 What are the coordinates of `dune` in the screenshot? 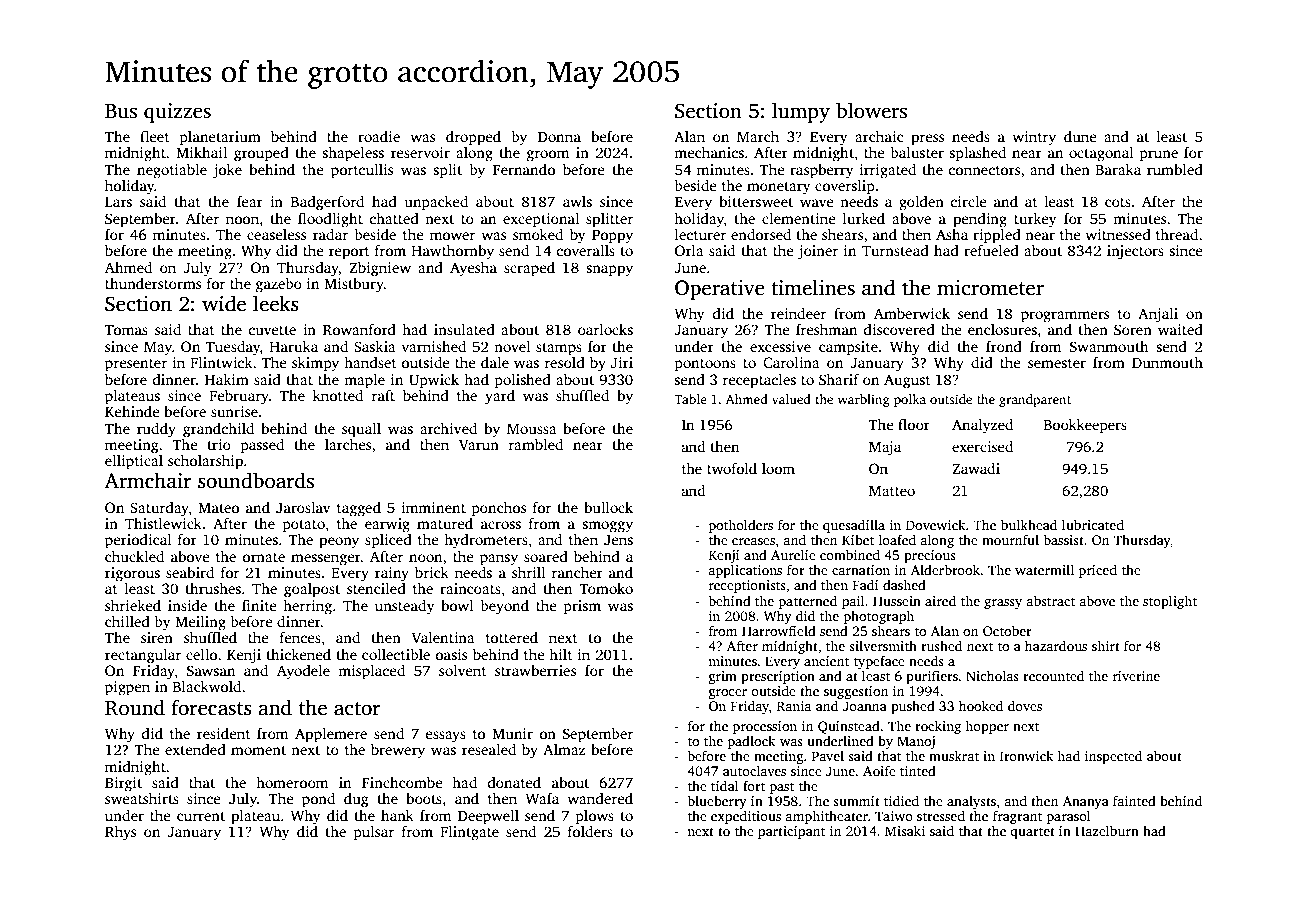 It's located at (1080, 136).
